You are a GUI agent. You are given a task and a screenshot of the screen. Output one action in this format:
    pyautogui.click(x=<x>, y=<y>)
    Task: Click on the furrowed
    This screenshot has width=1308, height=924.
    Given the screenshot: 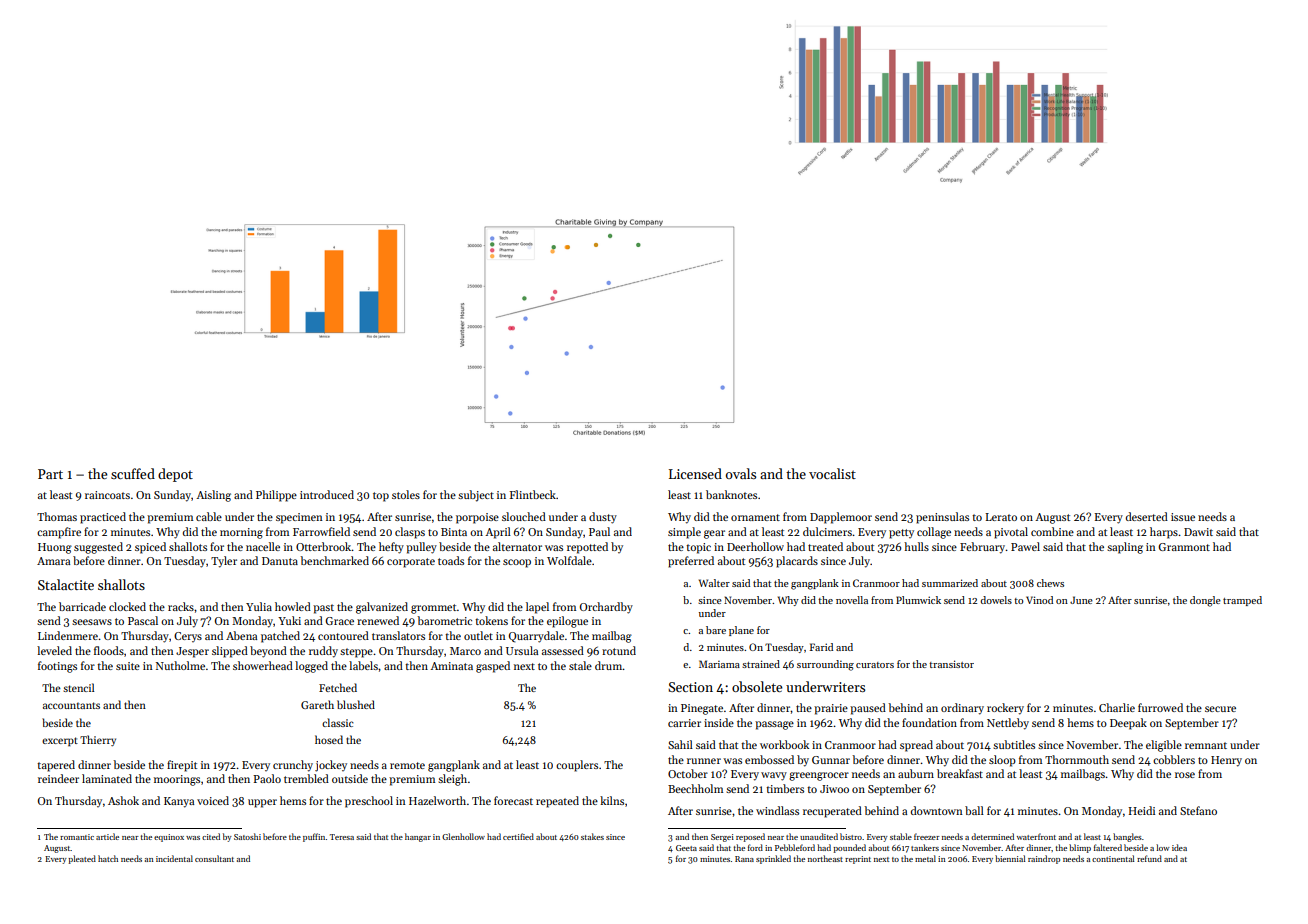 What is the action you would take?
    pyautogui.click(x=1160, y=707)
